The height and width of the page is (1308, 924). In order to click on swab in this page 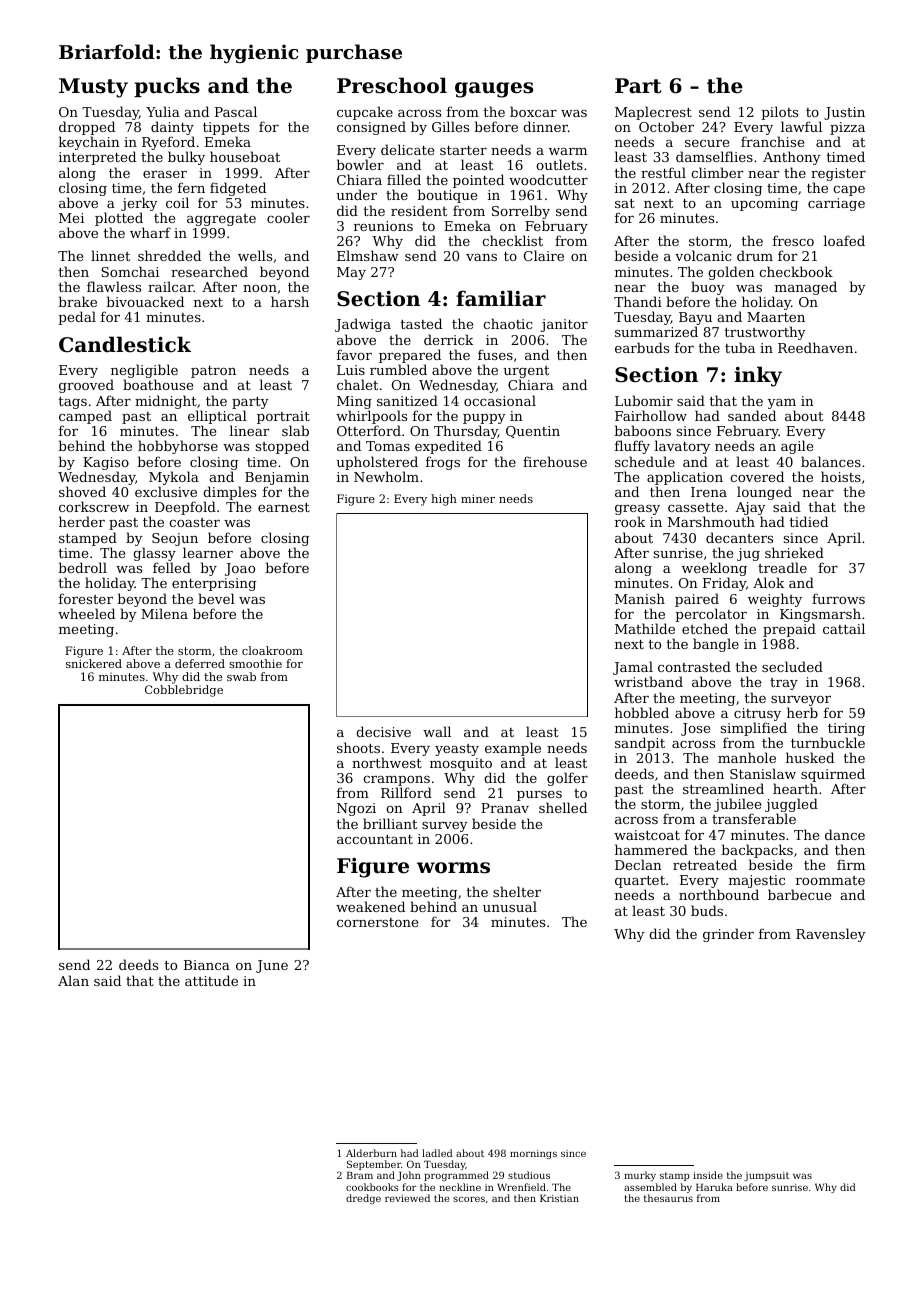, I will do `click(241, 676)`.
